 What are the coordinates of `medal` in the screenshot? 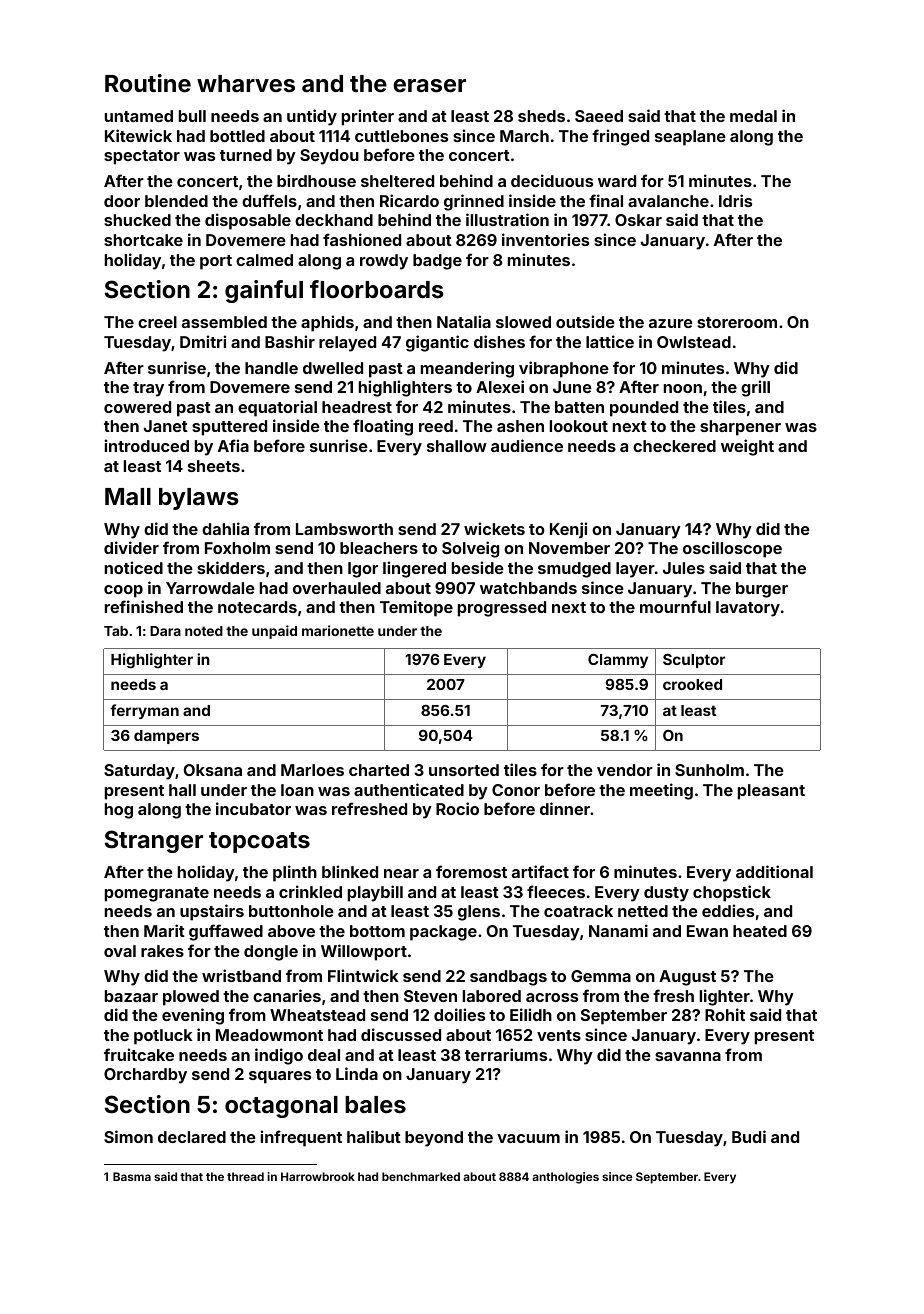 It's located at (753, 116).
